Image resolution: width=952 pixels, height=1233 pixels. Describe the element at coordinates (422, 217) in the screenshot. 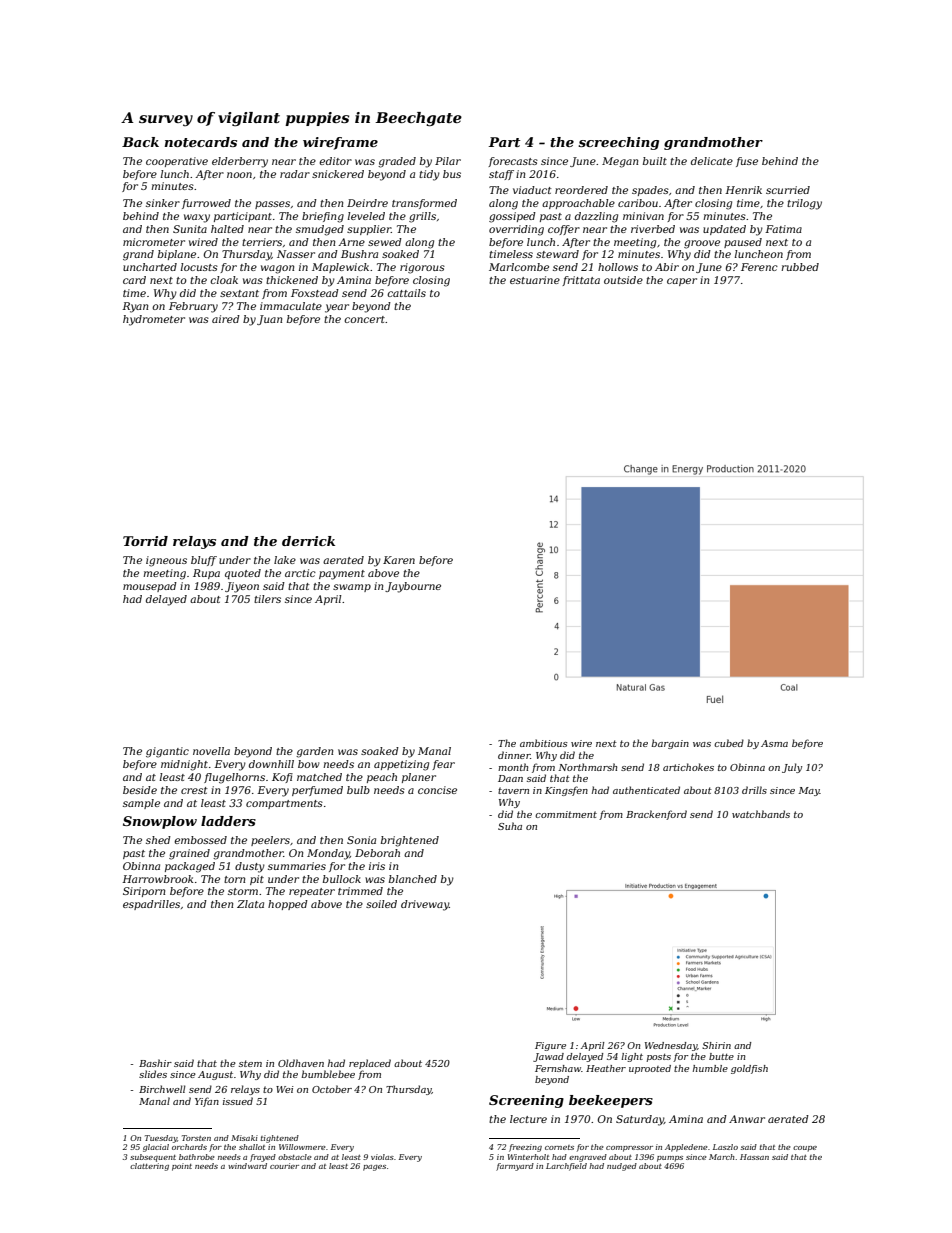

I see `grills` at that location.
